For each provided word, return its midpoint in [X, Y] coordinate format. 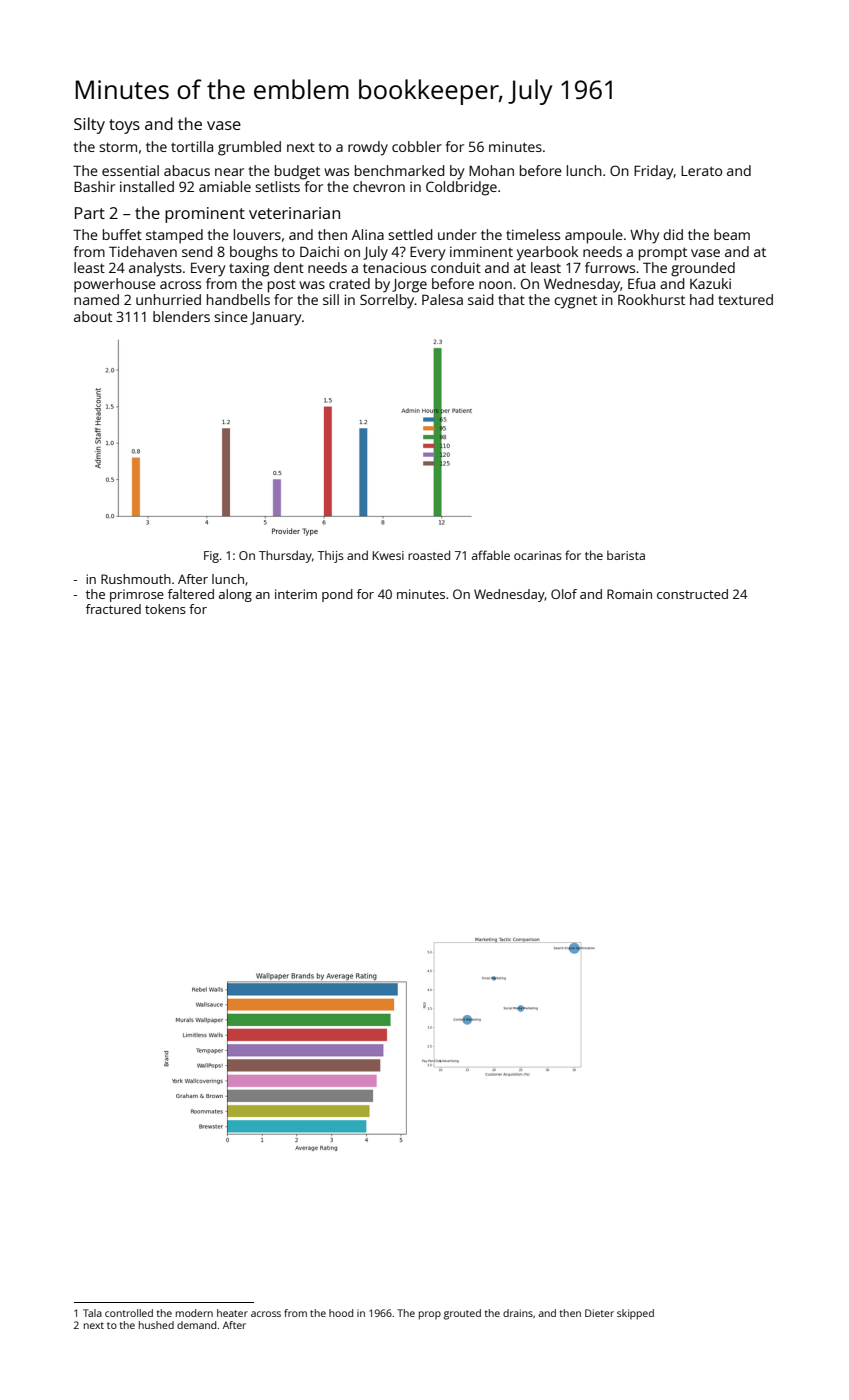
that [511, 299]
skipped [635, 1314]
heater [232, 1313]
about [93, 316]
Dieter [599, 1313]
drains [518, 1313]
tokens [165, 609]
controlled [129, 1313]
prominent [205, 215]
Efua [641, 283]
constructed [692, 594]
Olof [564, 594]
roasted [429, 555]
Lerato [701, 171]
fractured [113, 609]
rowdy [368, 148]
